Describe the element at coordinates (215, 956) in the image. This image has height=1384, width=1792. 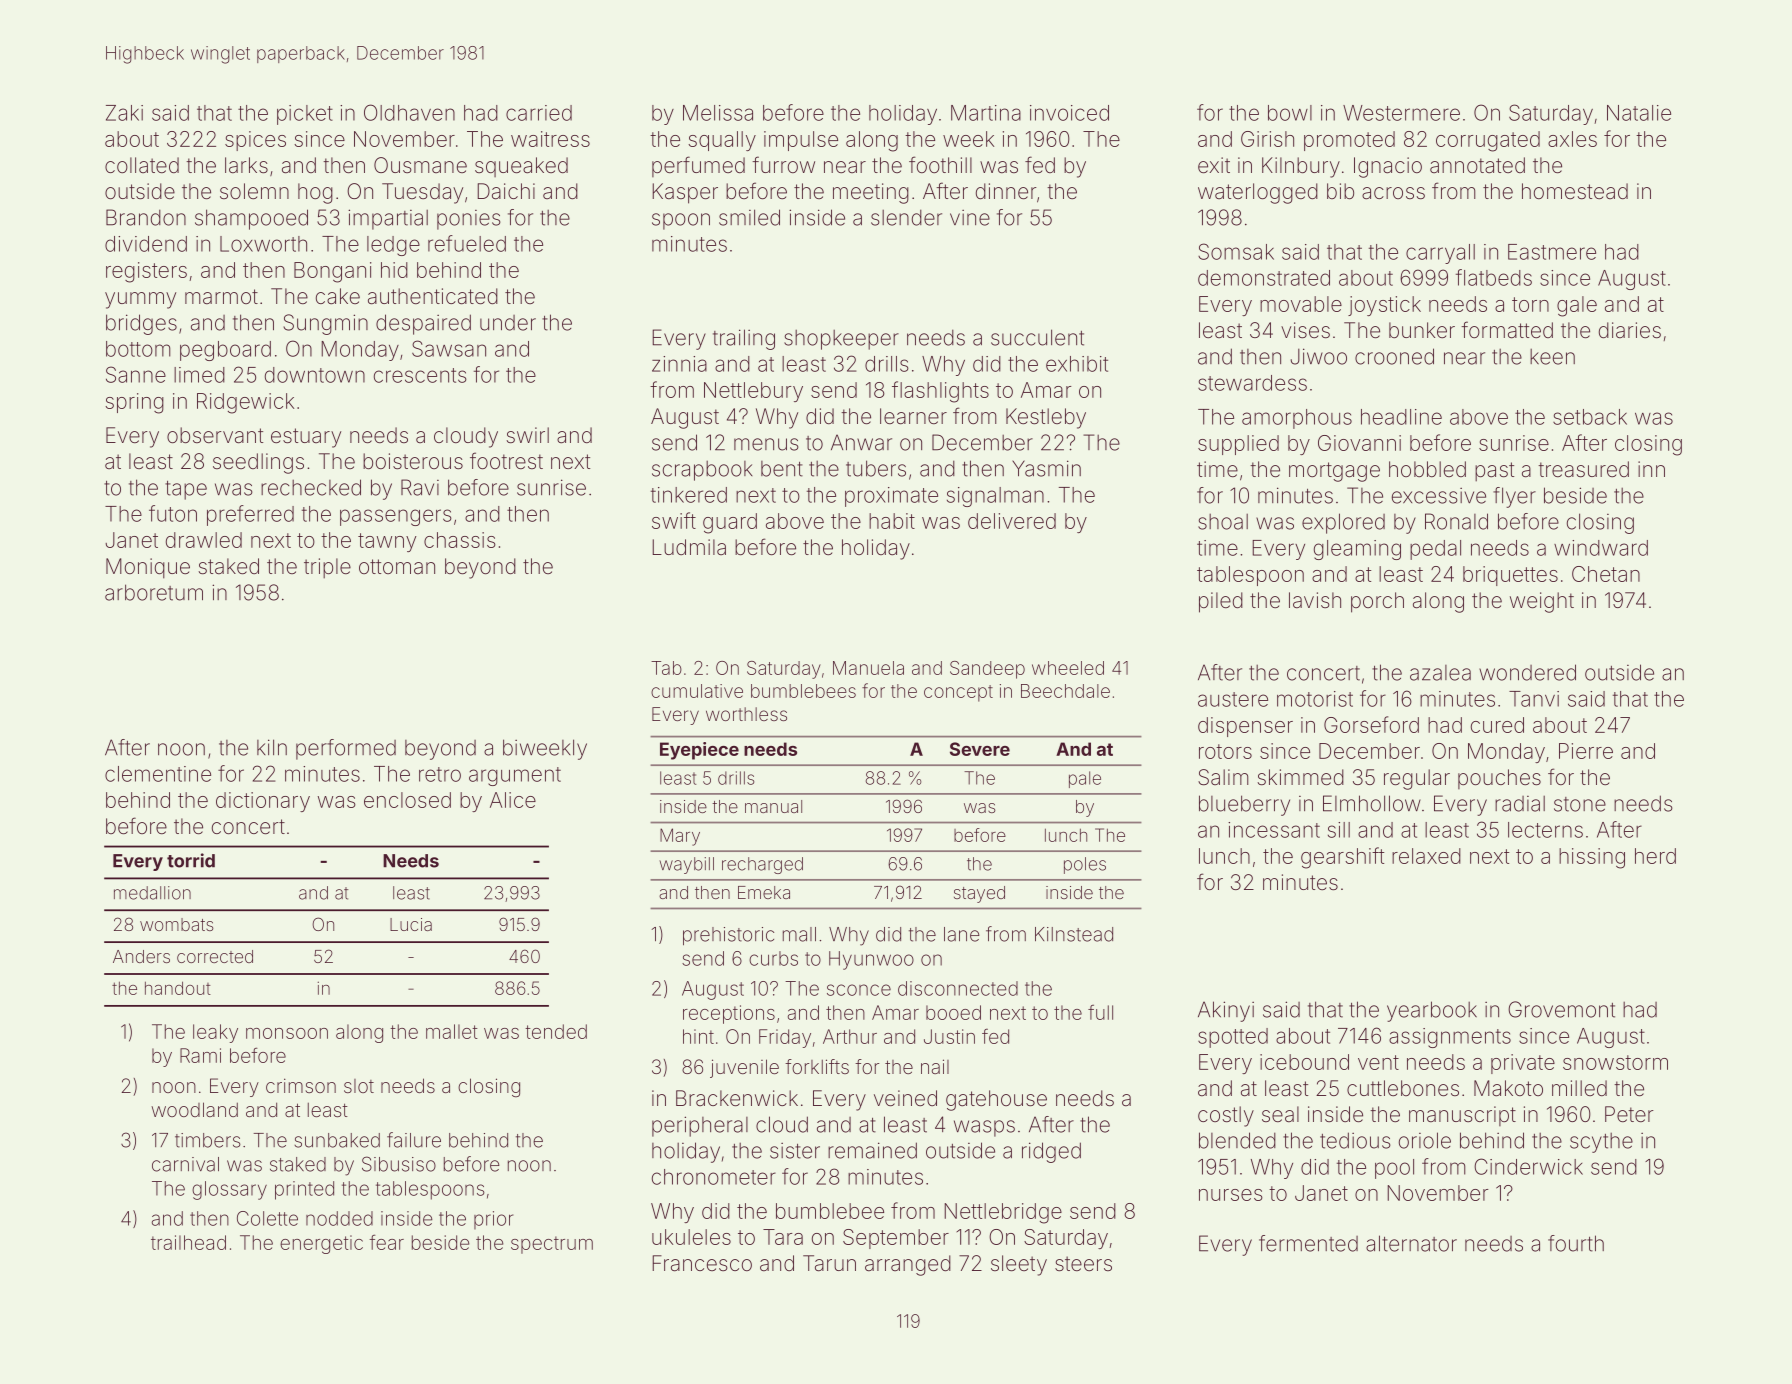
I see `corrected` at that location.
